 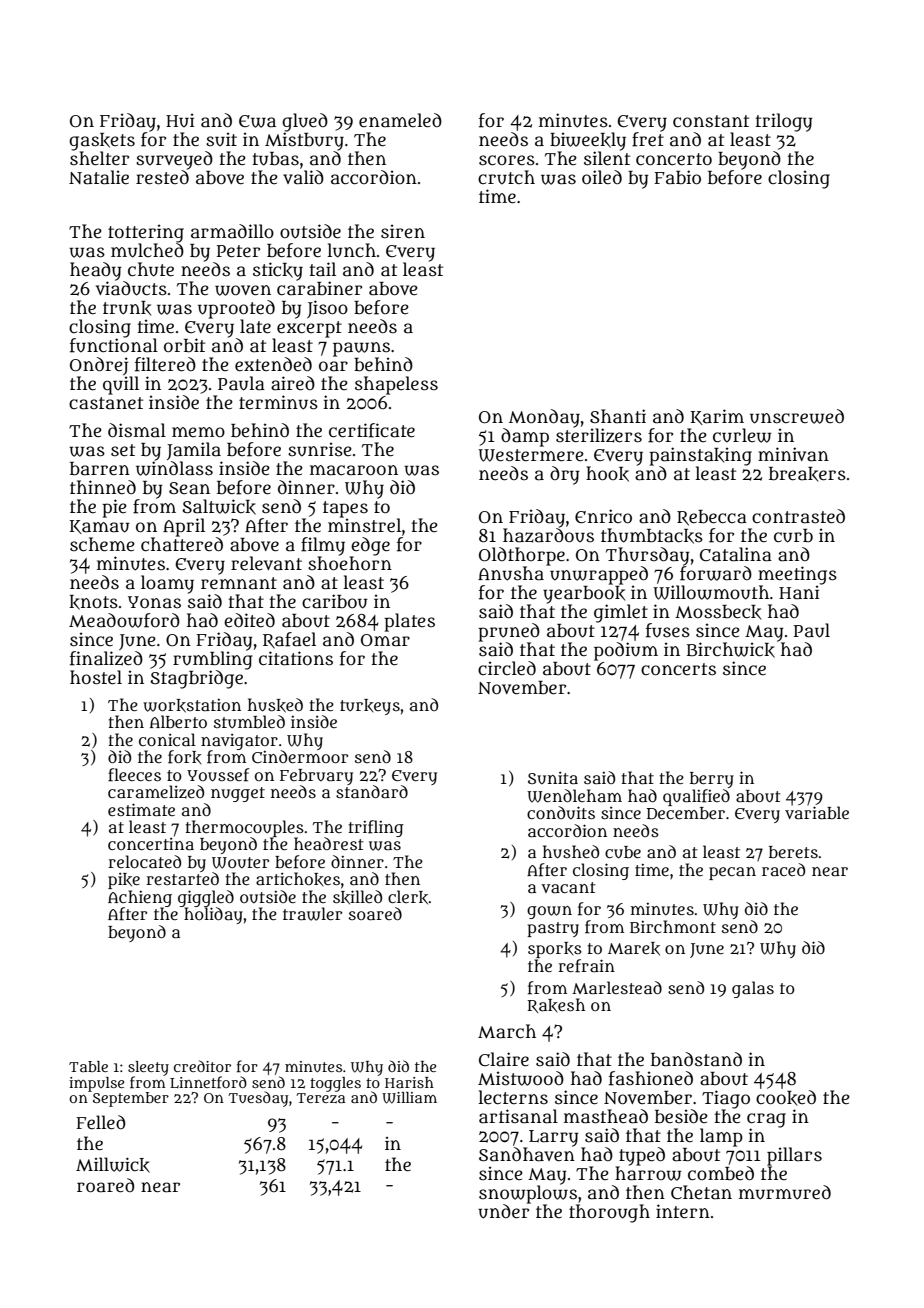 What do you see at coordinates (124, 881) in the document?
I see `pike` at bounding box center [124, 881].
